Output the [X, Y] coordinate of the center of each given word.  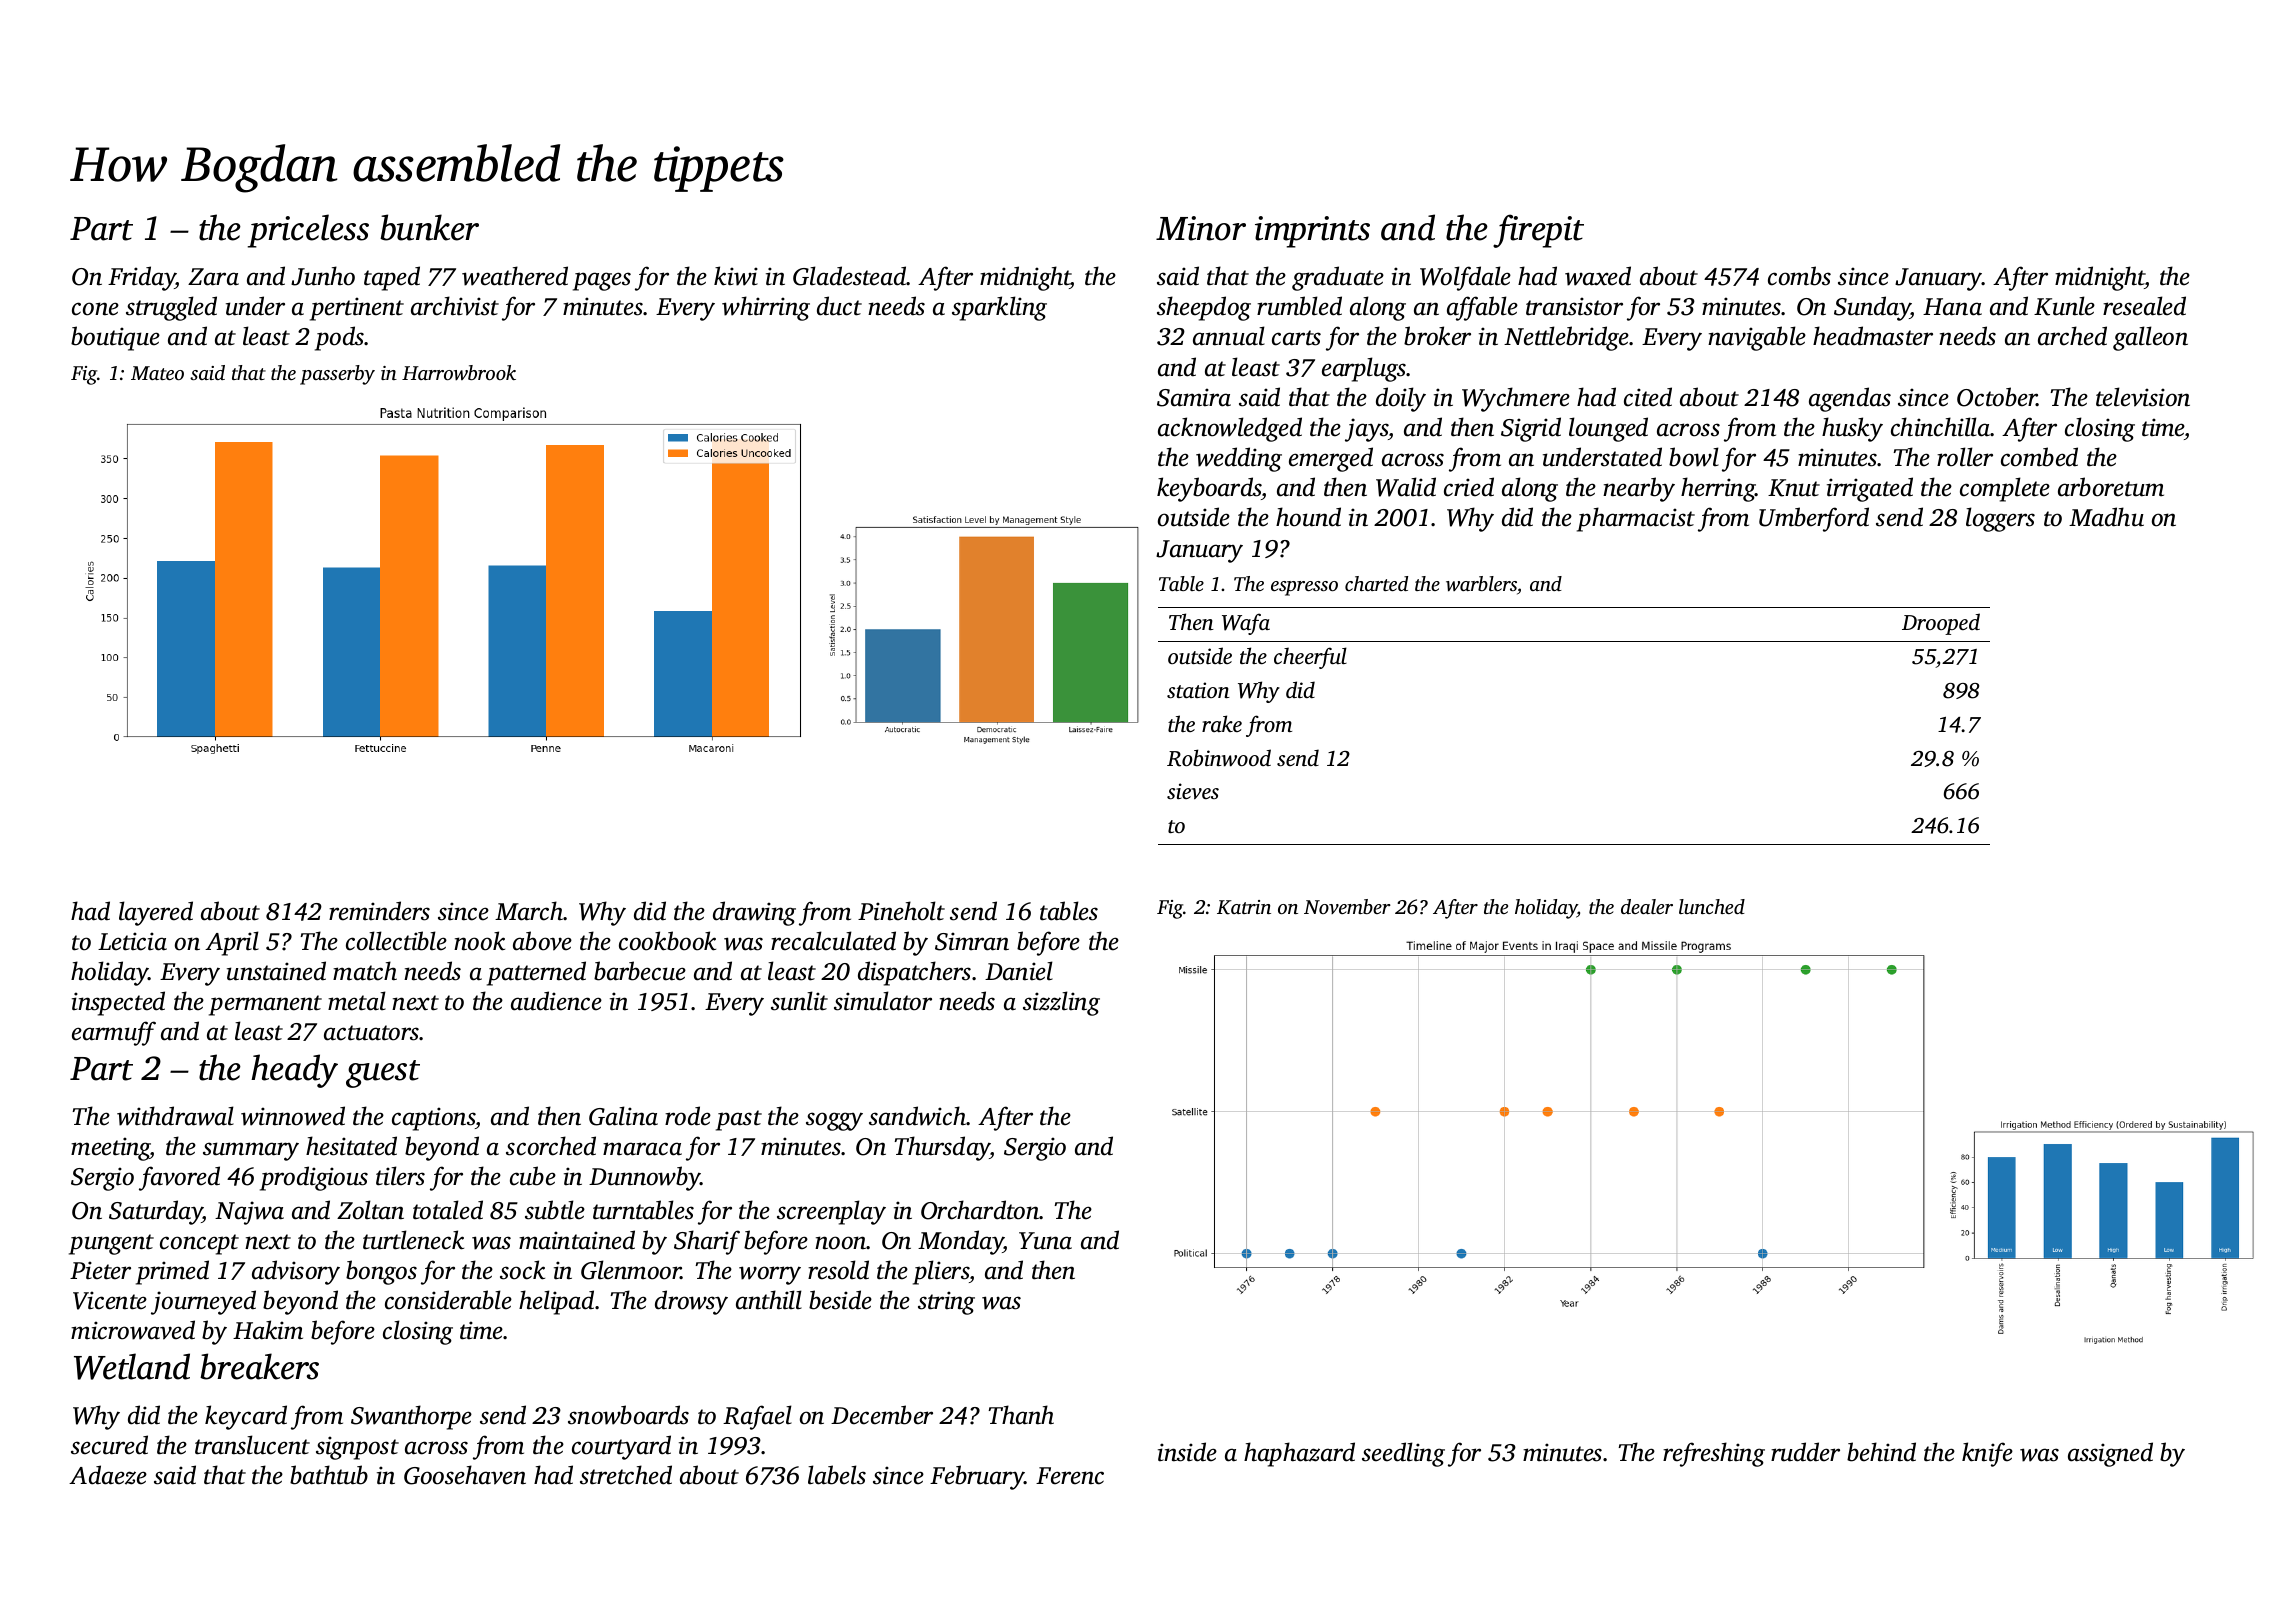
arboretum [2111, 487]
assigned [2110, 1454]
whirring [766, 308]
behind [1881, 1452]
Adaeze [108, 1475]
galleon [2150, 338]
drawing [754, 913]
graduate [1338, 278]
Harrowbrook [459, 372]
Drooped [1941, 624]
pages [602, 281]
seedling [1403, 1454]
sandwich [917, 1116]
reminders [379, 911]
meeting [111, 1149]
